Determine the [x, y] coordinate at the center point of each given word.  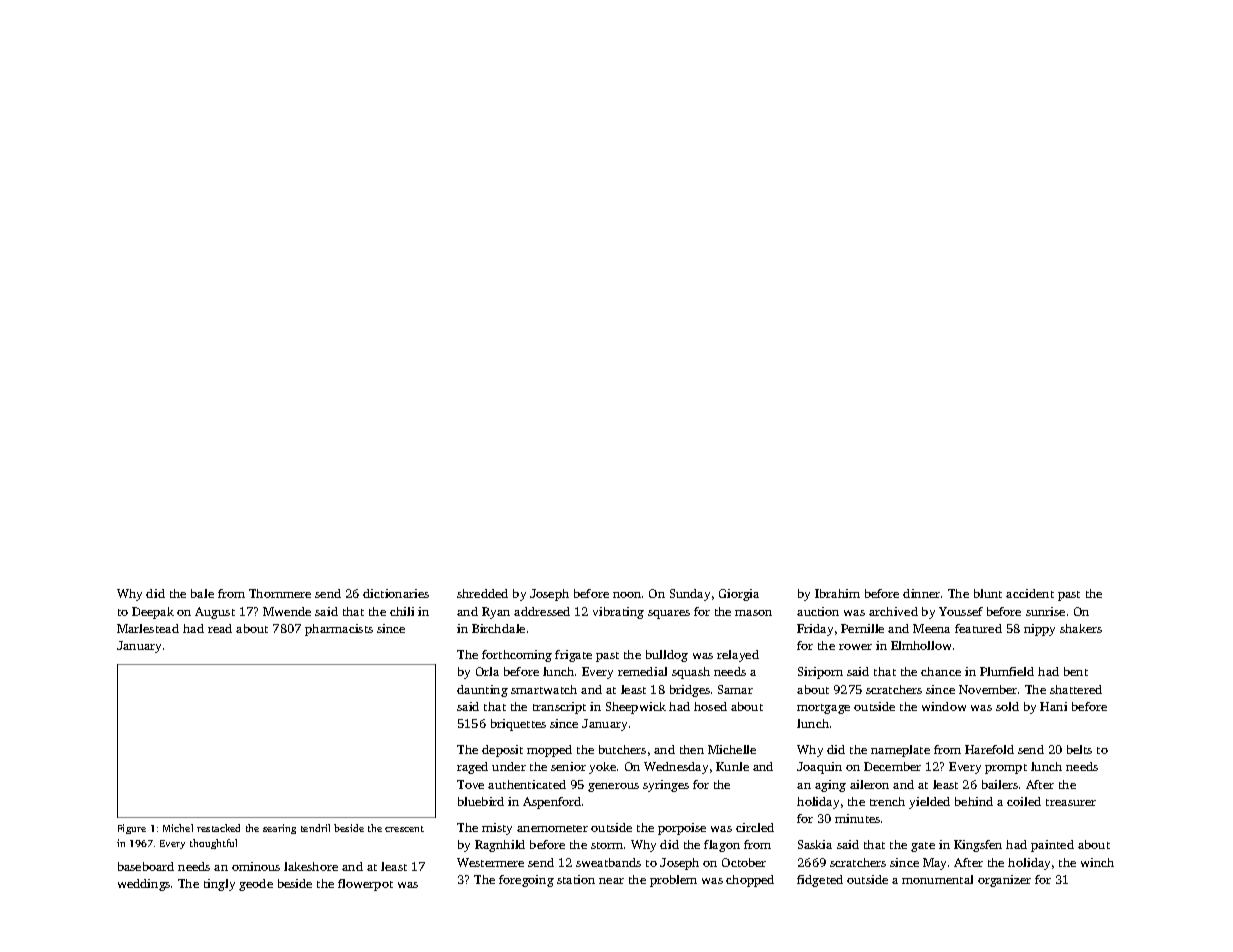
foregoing [526, 881]
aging [830, 786]
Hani [1053, 706]
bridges [690, 691]
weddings [144, 885]
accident [1030, 593]
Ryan [496, 613]
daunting [482, 691]
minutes [857, 818]
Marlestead [148, 628]
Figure [132, 829]
